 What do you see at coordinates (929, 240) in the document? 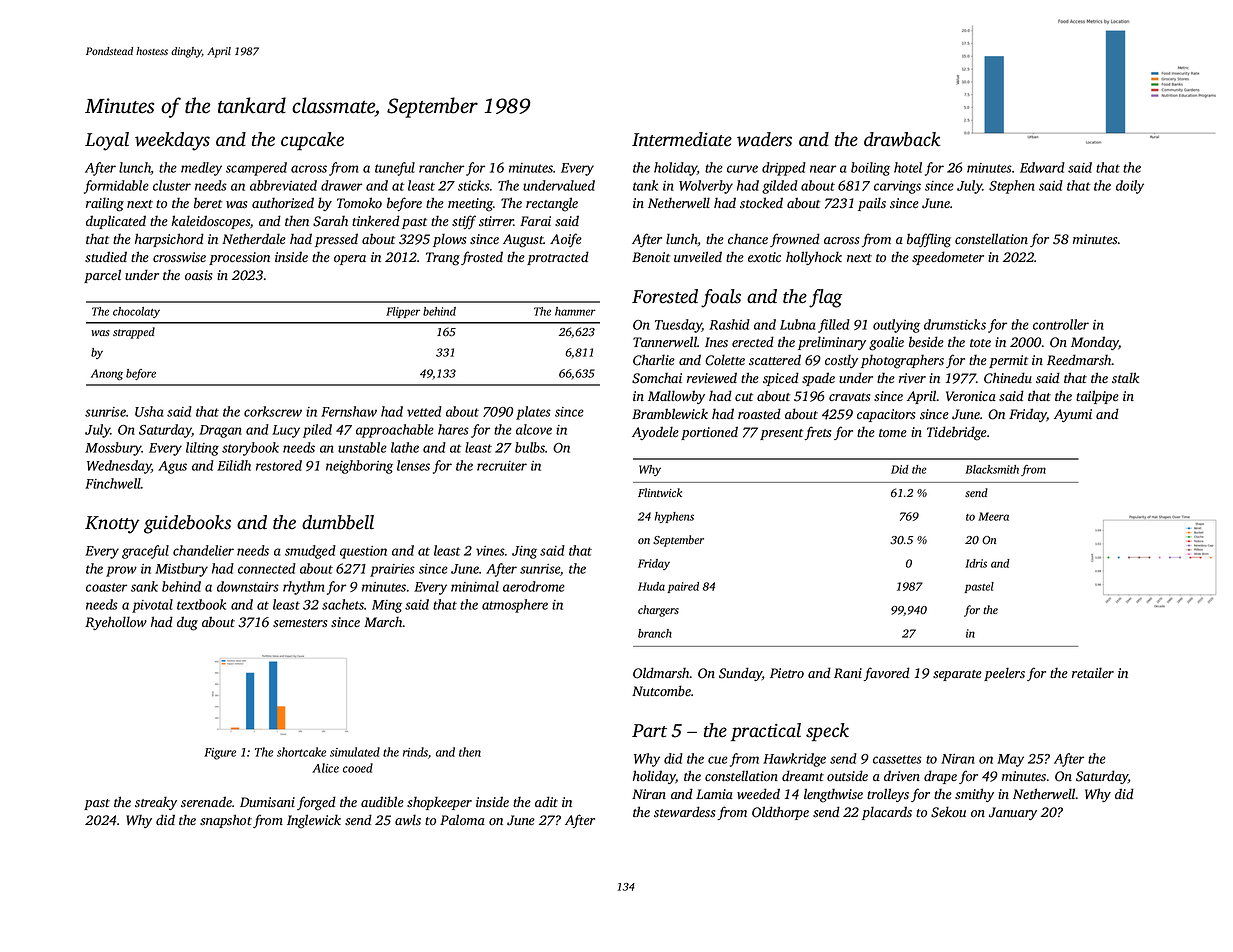
I see `baffling` at bounding box center [929, 240].
